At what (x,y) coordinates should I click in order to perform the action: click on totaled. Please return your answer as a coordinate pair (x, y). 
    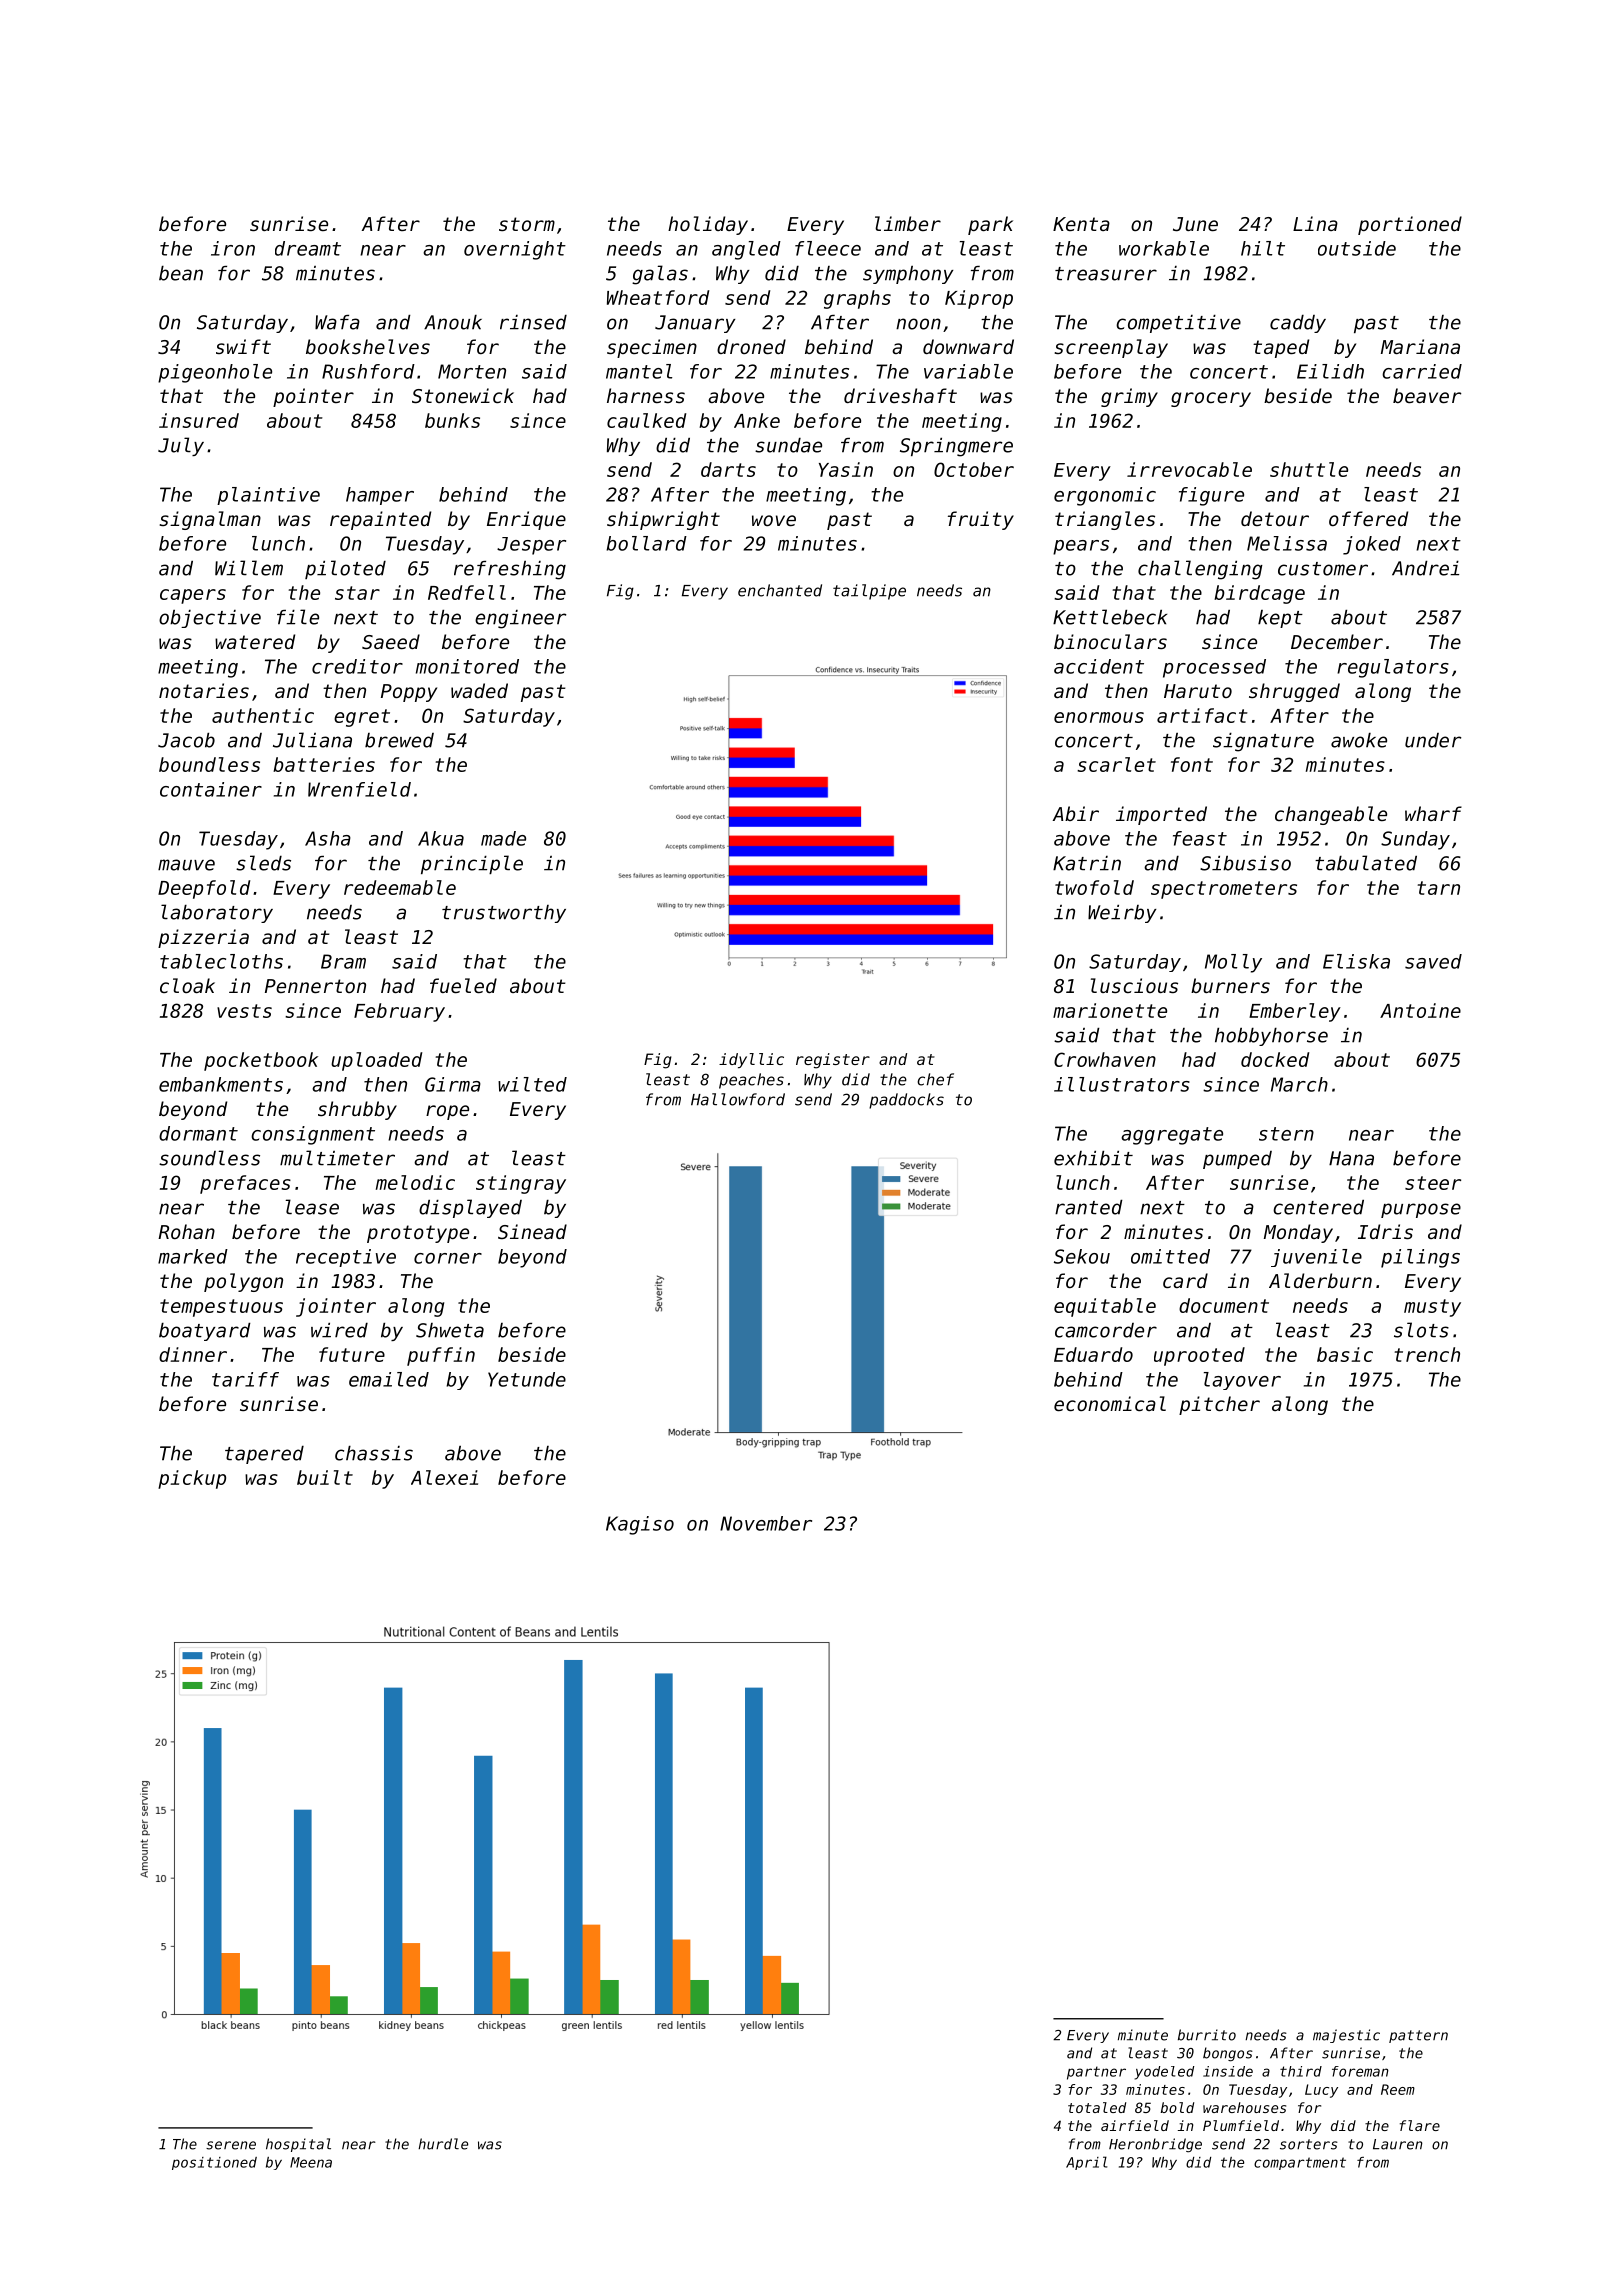
    Looking at the image, I should click on (1097, 2107).
